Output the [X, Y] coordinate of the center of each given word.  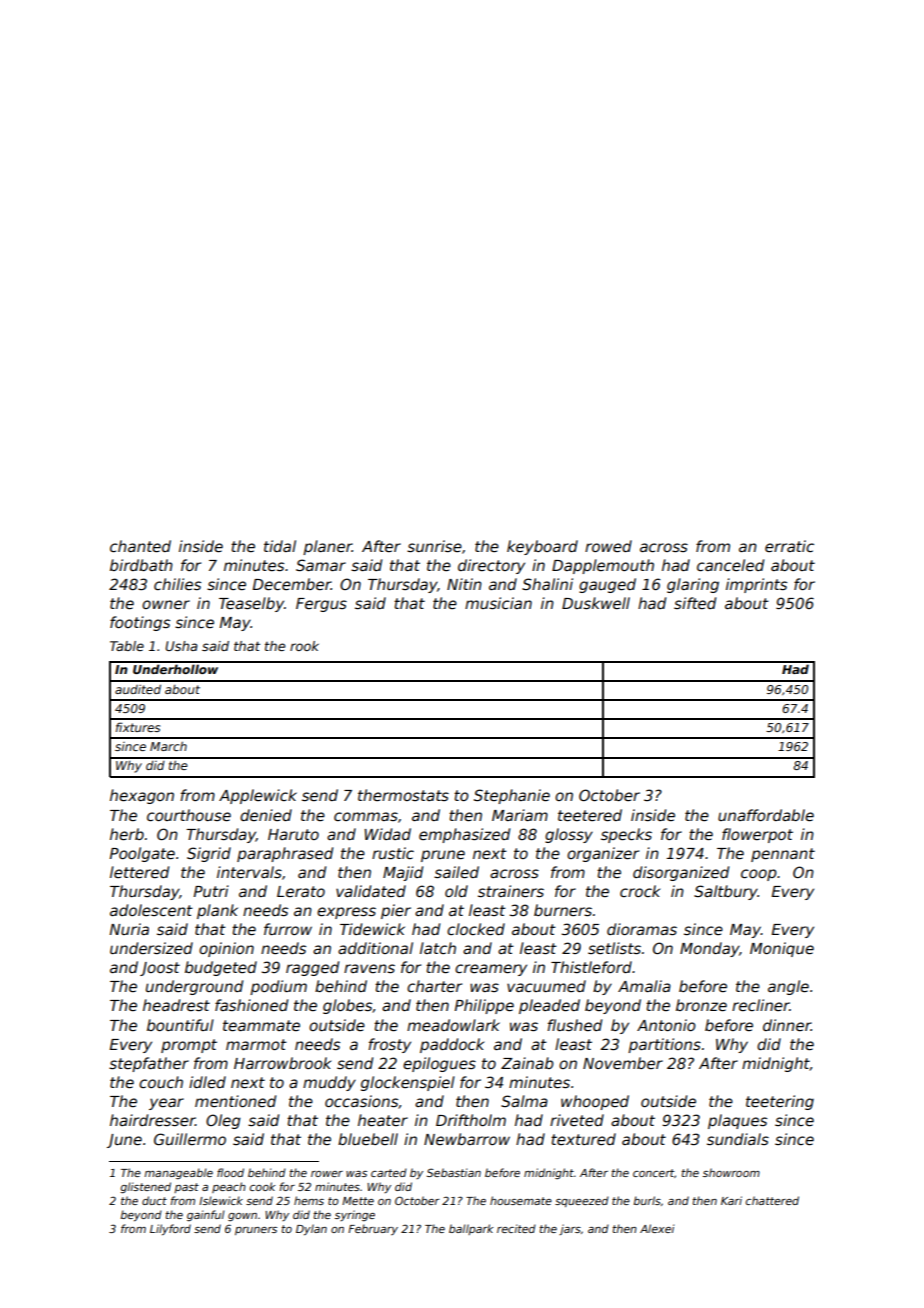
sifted [695, 603]
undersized [151, 948]
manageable [178, 1173]
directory [491, 566]
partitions [664, 1045]
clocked [476, 929]
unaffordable [766, 815]
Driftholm [471, 1120]
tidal [280, 546]
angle [788, 987]
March [168, 746]
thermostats [403, 795]
